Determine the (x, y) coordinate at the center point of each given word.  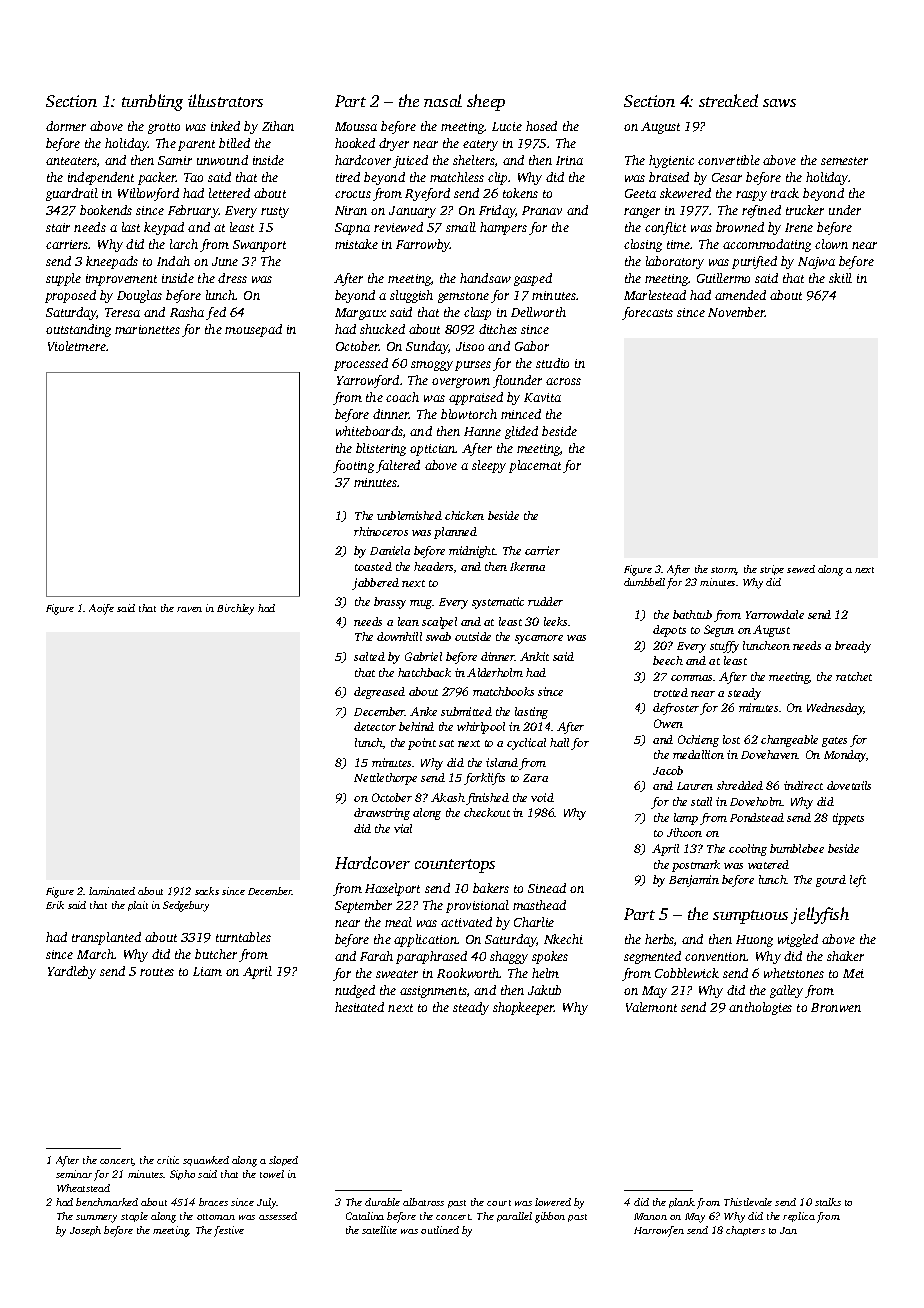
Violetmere (77, 346)
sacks (207, 891)
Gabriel (423, 656)
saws (779, 103)
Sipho (182, 1175)
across (563, 381)
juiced (410, 161)
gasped (533, 279)
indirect (803, 785)
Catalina (365, 1216)
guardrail (72, 194)
